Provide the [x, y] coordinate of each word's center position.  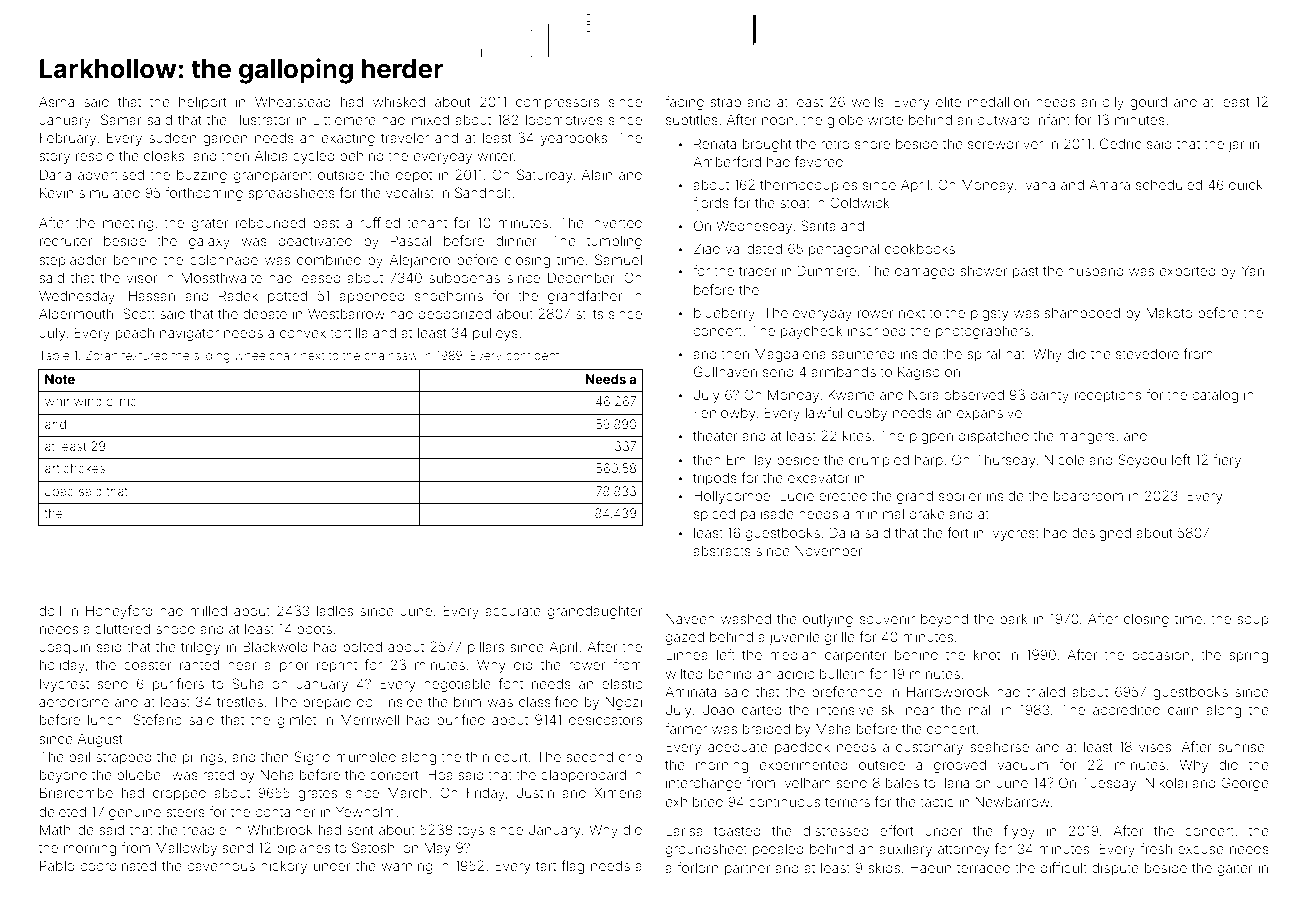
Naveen [690, 619]
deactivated [315, 241]
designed [1101, 534]
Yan [1252, 270]
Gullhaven [725, 371]
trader [758, 271]
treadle [204, 830]
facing [684, 103]
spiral [983, 355]
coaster [147, 665]
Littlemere [344, 120]
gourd [1148, 103]
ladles [335, 611]
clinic [121, 401]
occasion [1160, 655]
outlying [828, 620]
